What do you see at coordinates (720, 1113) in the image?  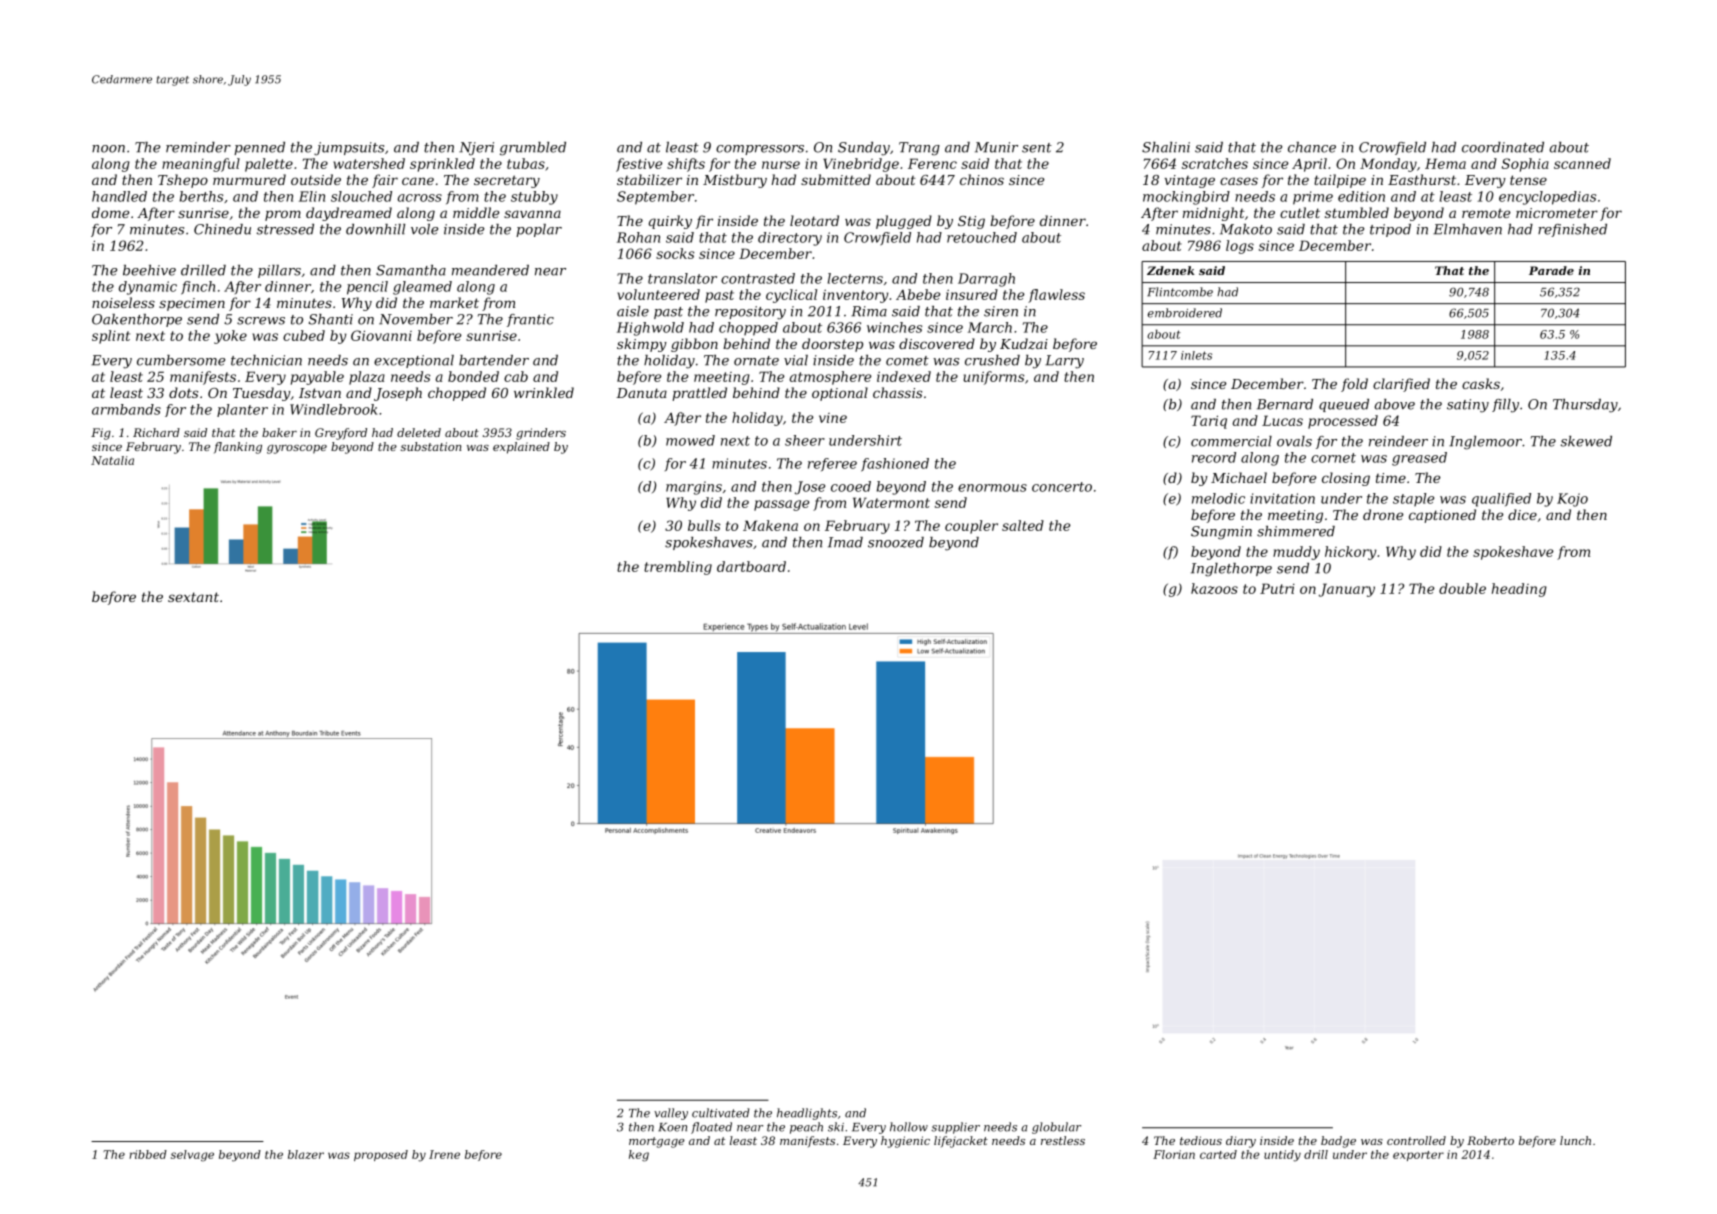 I see `cultivated` at bounding box center [720, 1113].
